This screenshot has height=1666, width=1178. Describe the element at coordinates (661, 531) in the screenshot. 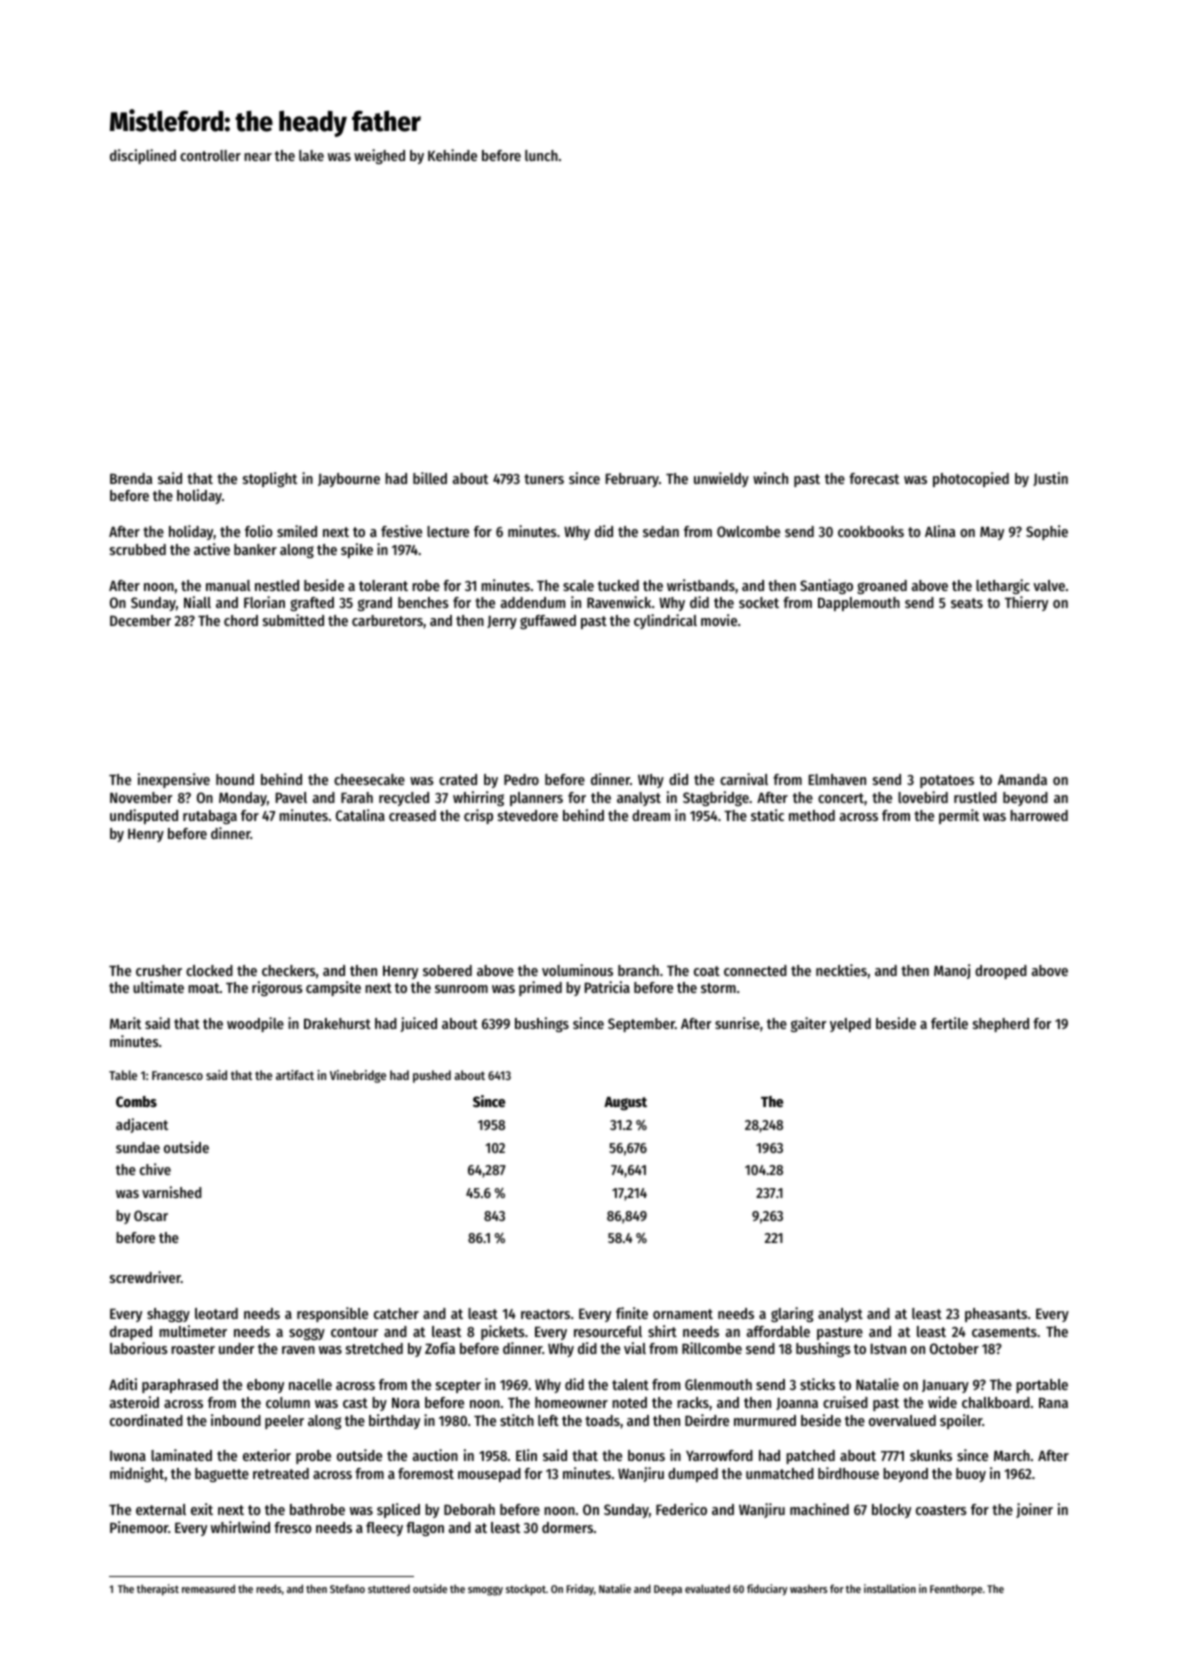

I see `sedan` at that location.
